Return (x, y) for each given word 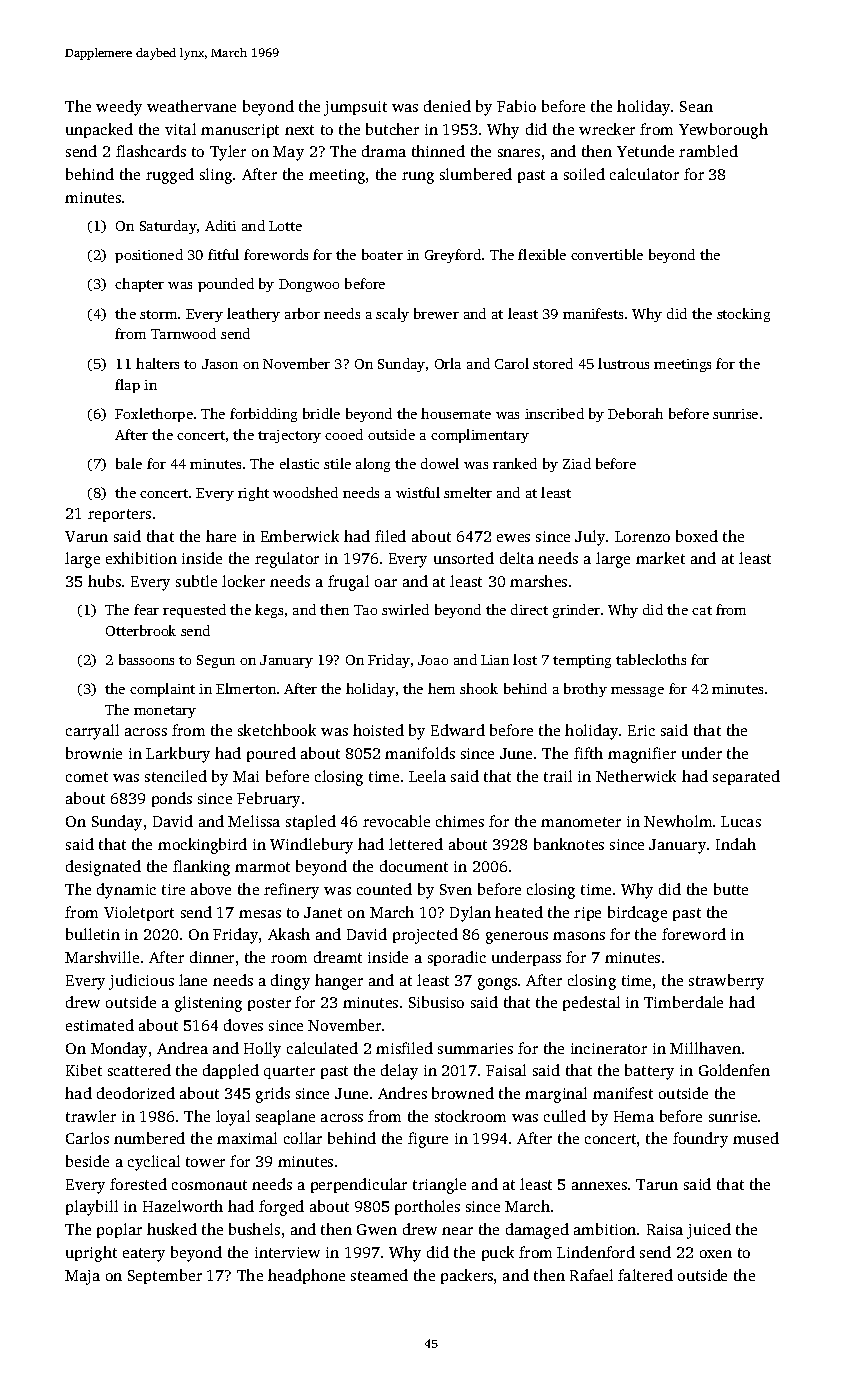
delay (399, 1072)
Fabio (516, 106)
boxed (697, 536)
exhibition (141, 558)
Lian (495, 660)
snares (519, 153)
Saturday (168, 227)
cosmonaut (209, 1185)
